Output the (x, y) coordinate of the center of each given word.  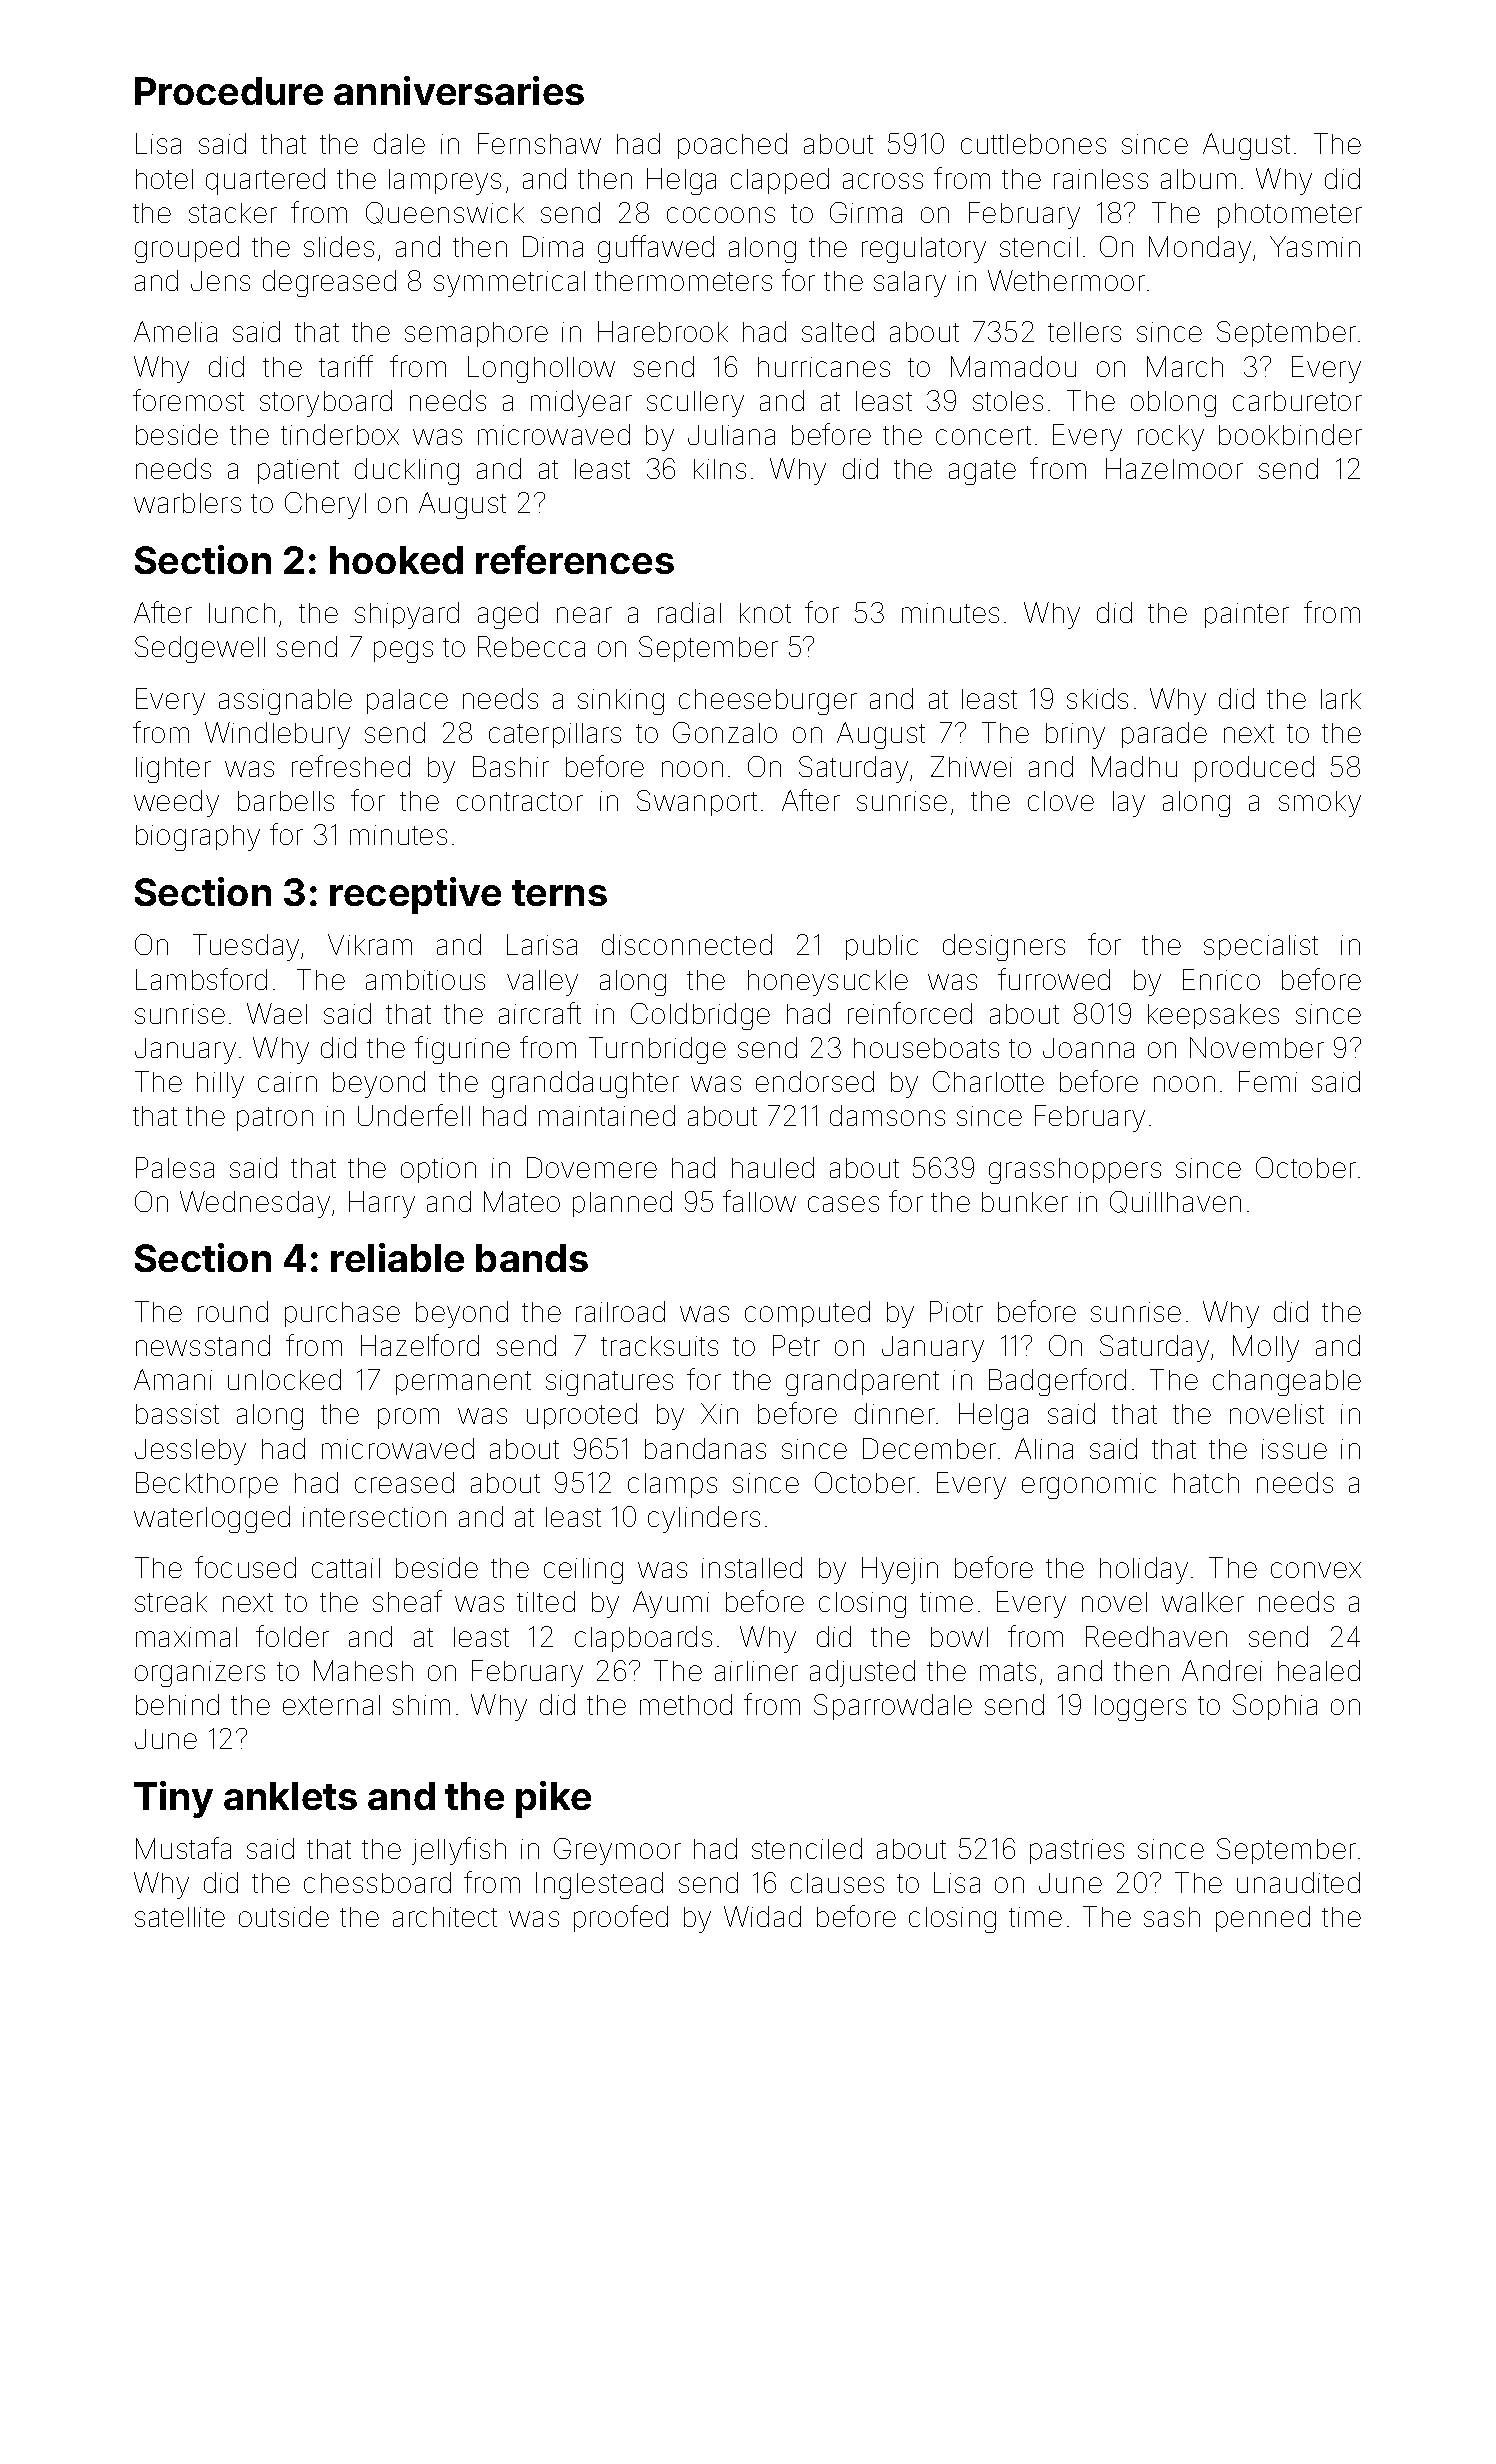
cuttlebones (1033, 144)
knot (765, 613)
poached (732, 146)
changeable (1287, 1383)
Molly (1266, 1348)
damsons (887, 1115)
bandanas (705, 1448)
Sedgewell (200, 649)
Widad (762, 1916)
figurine (462, 1050)
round (233, 1311)
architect (445, 1917)
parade (1164, 735)
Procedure (229, 91)
